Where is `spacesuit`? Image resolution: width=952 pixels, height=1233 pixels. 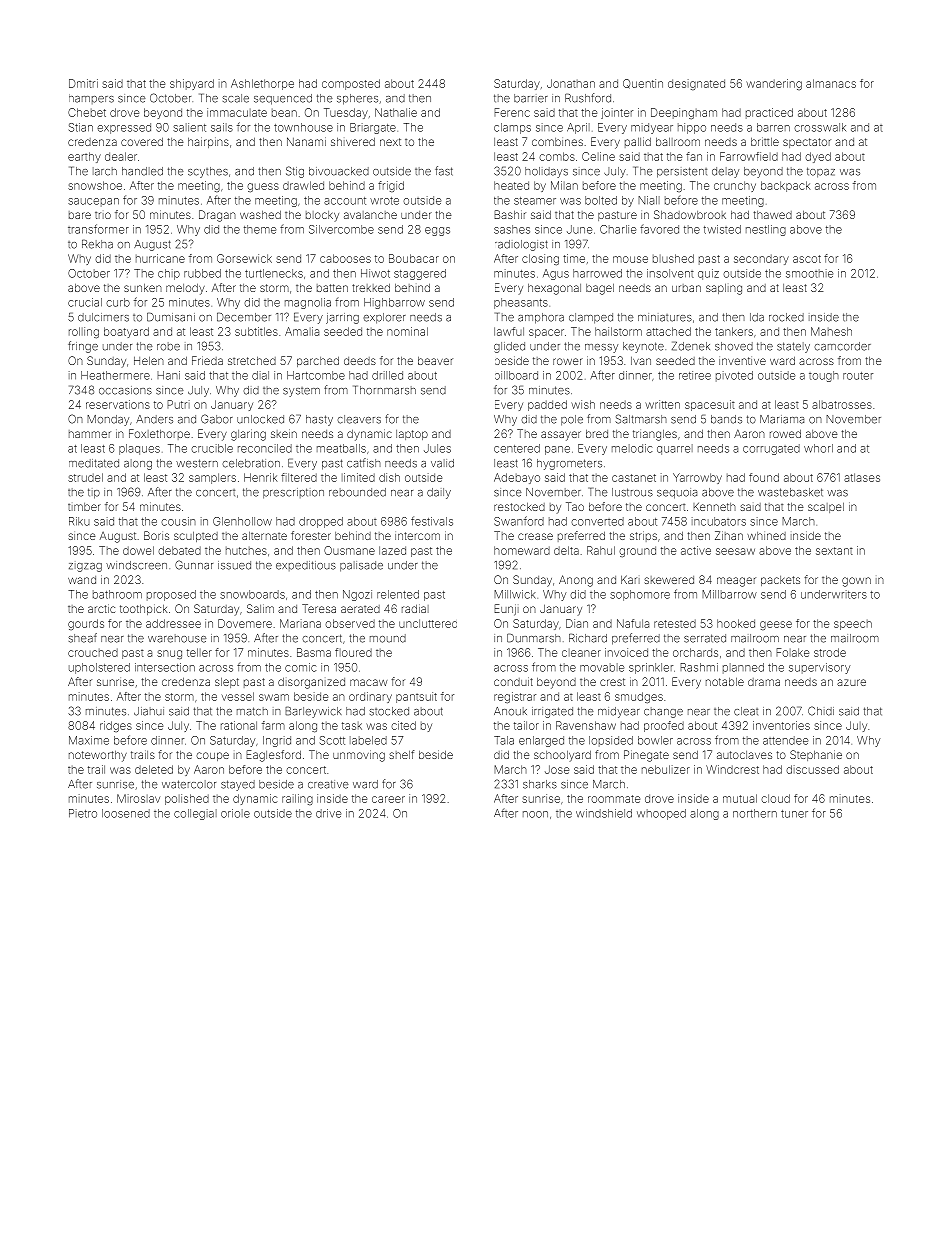
spacesuit is located at coordinates (710, 405).
